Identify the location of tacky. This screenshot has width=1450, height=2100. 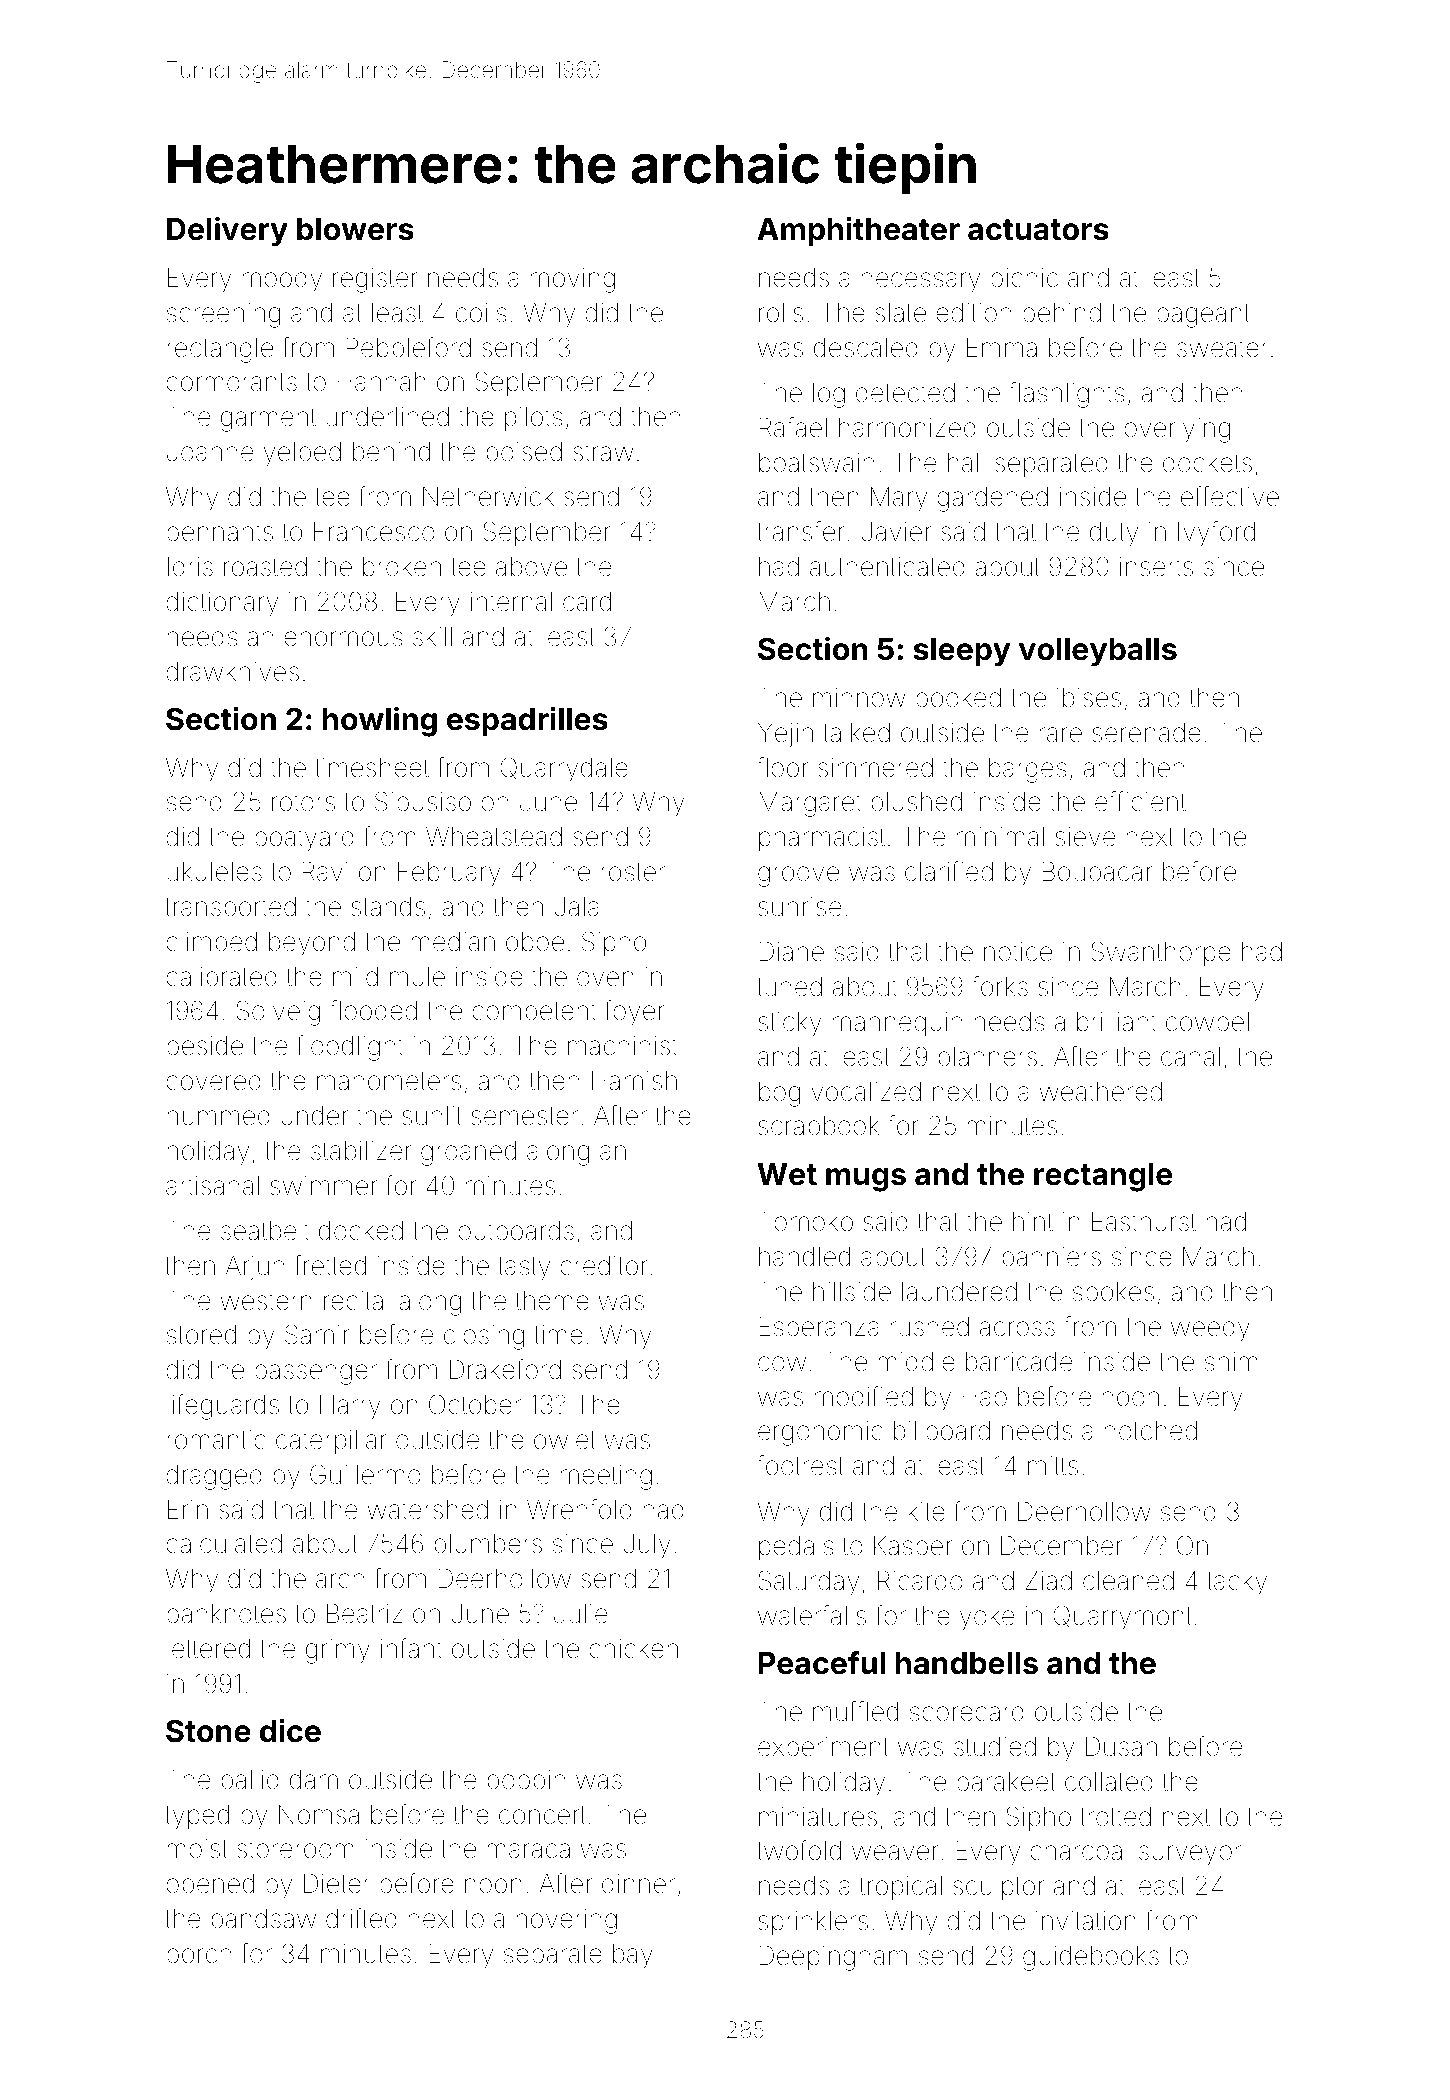
(1237, 1583).
